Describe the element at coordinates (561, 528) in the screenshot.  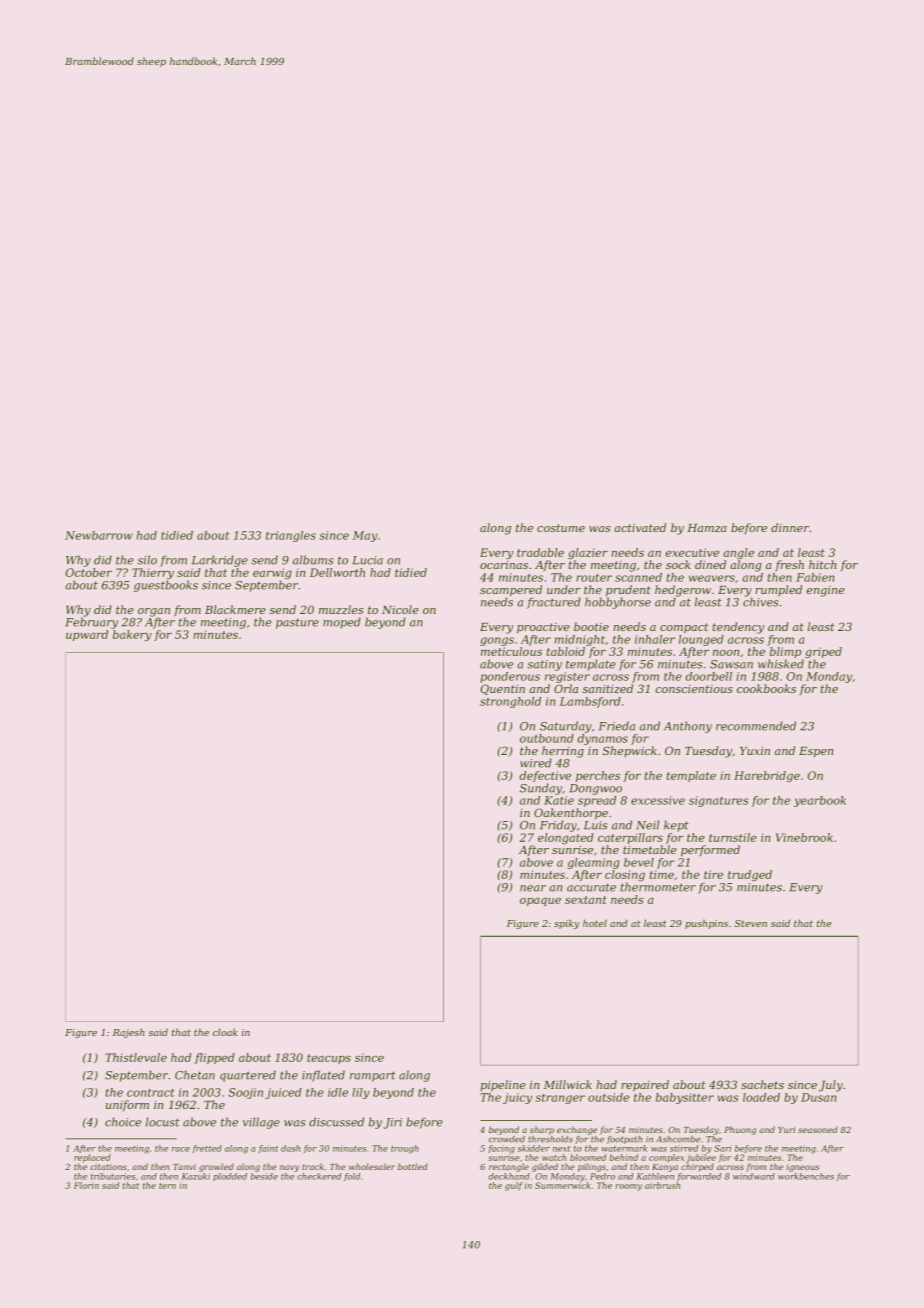
I see `costume` at that location.
